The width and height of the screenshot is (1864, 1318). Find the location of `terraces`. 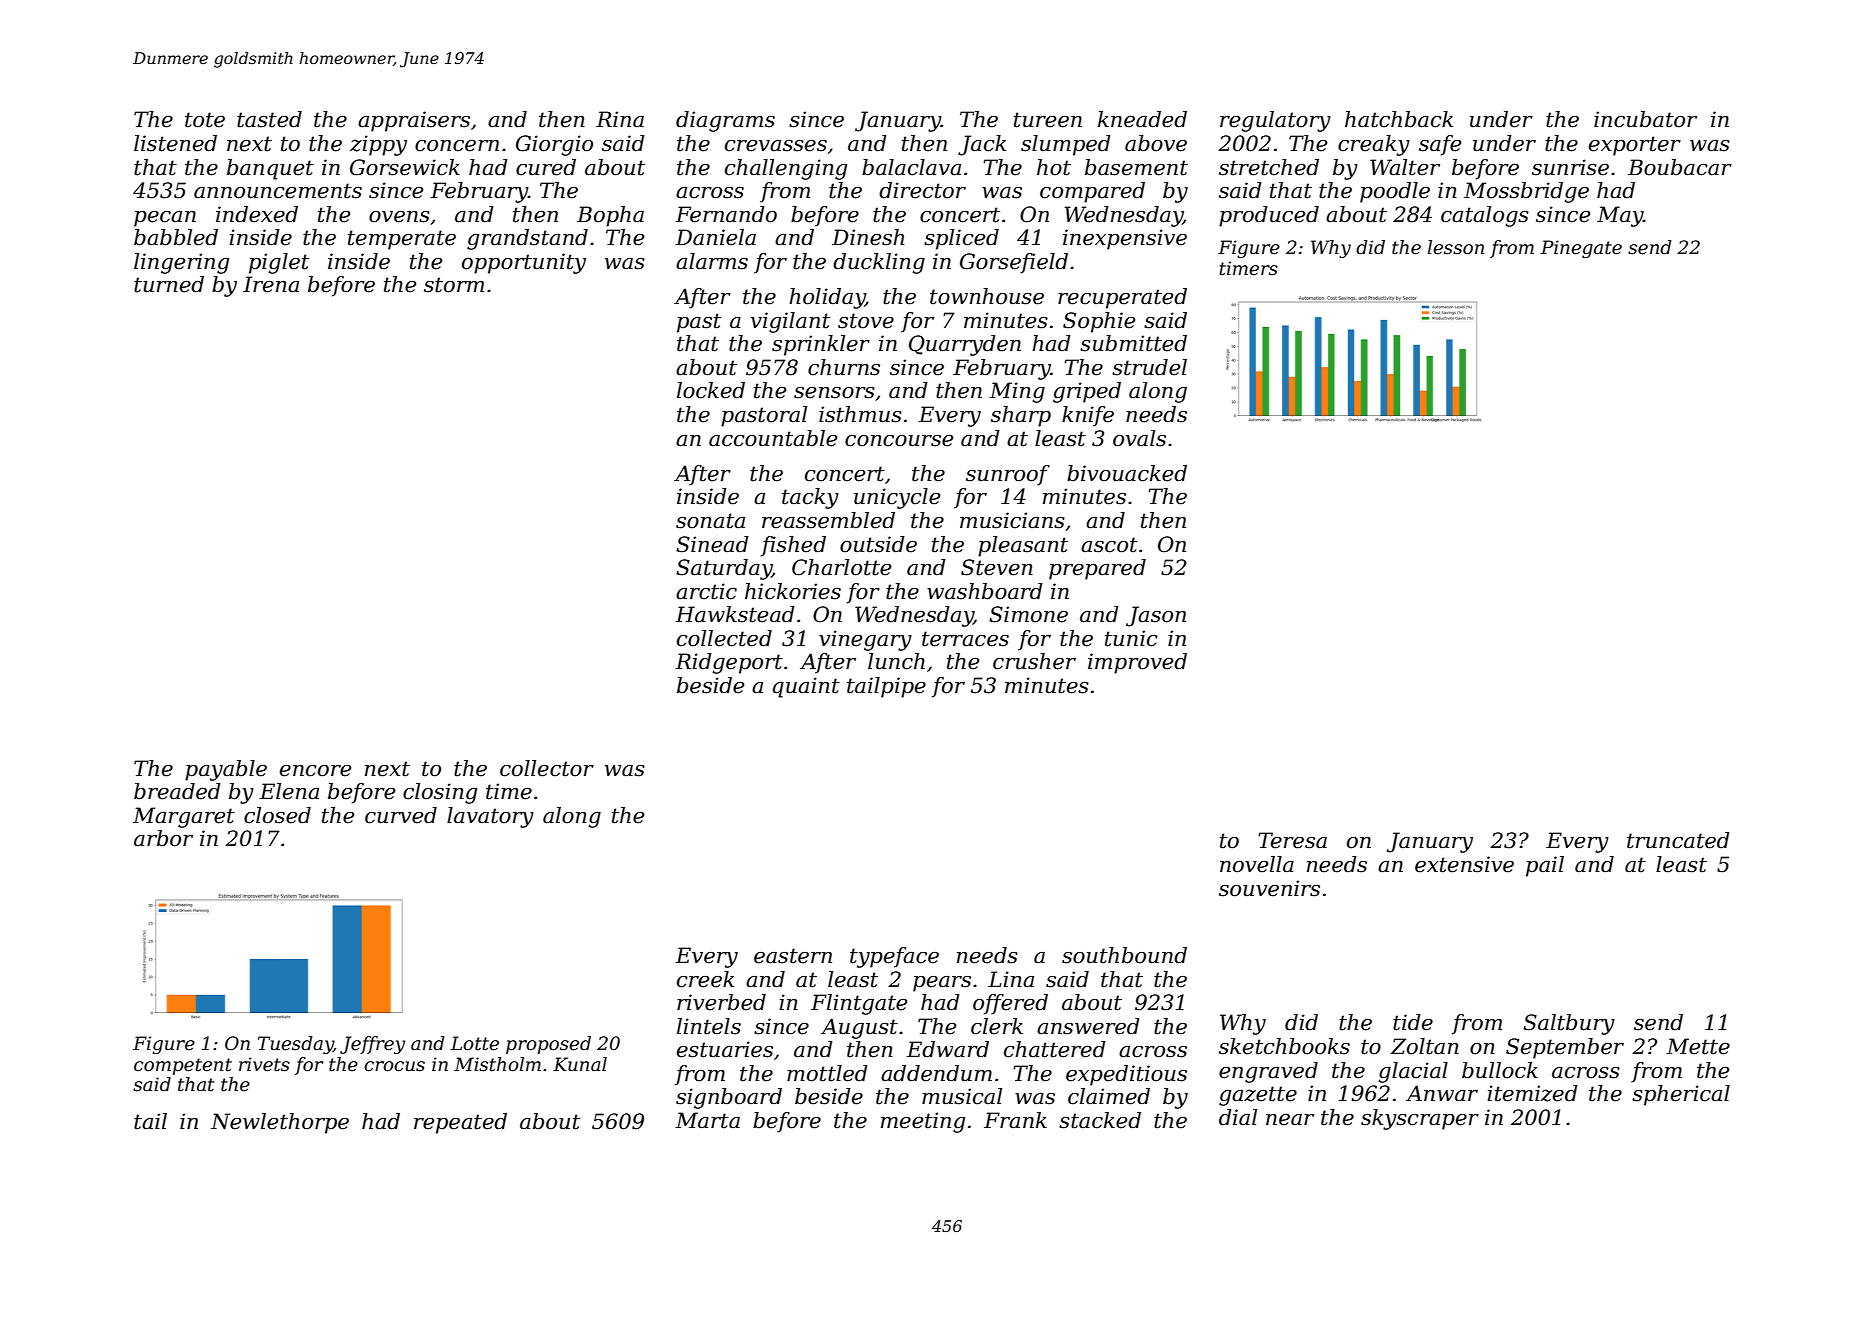

terraces is located at coordinates (965, 639).
